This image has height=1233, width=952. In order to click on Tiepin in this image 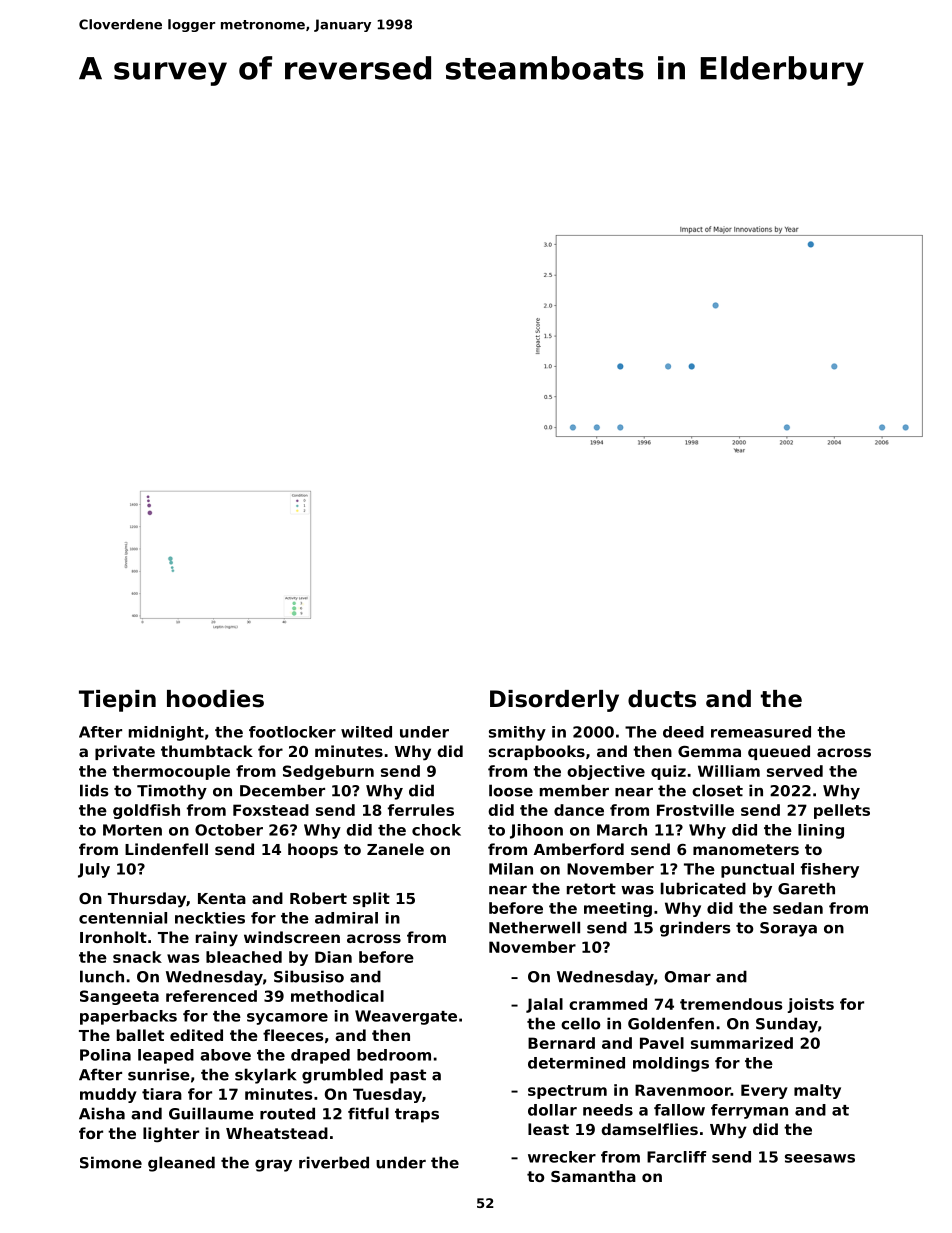, I will do `click(117, 701)`.
